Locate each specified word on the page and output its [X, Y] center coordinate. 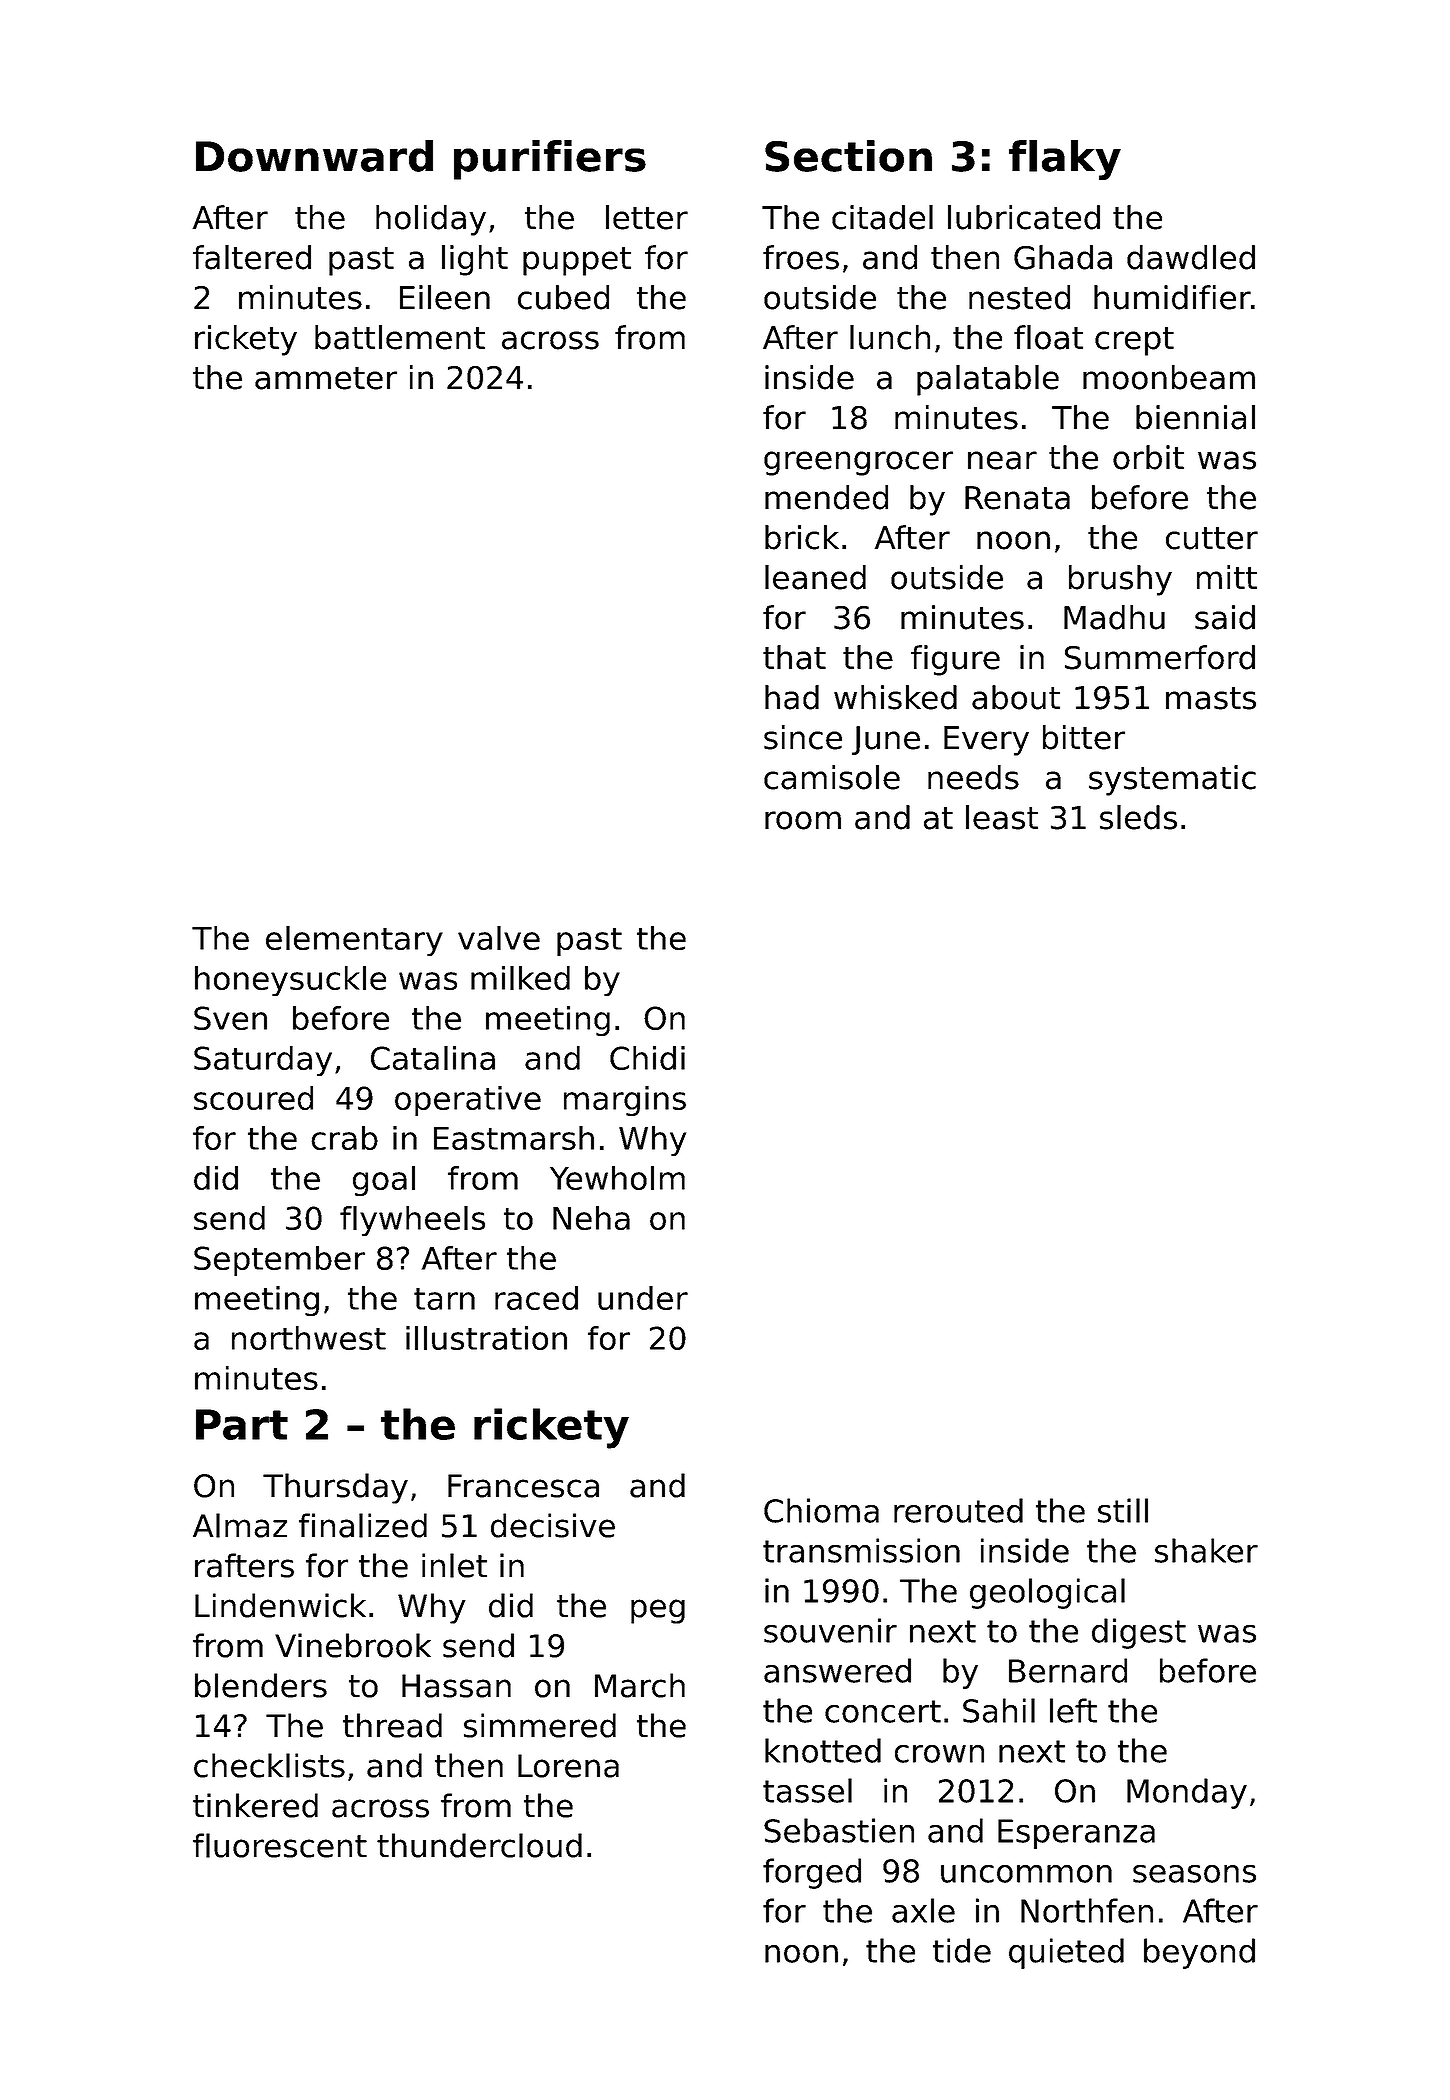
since [803, 737]
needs [973, 777]
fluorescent [280, 1845]
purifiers [550, 160]
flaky [1065, 160]
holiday [431, 220]
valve [499, 938]
